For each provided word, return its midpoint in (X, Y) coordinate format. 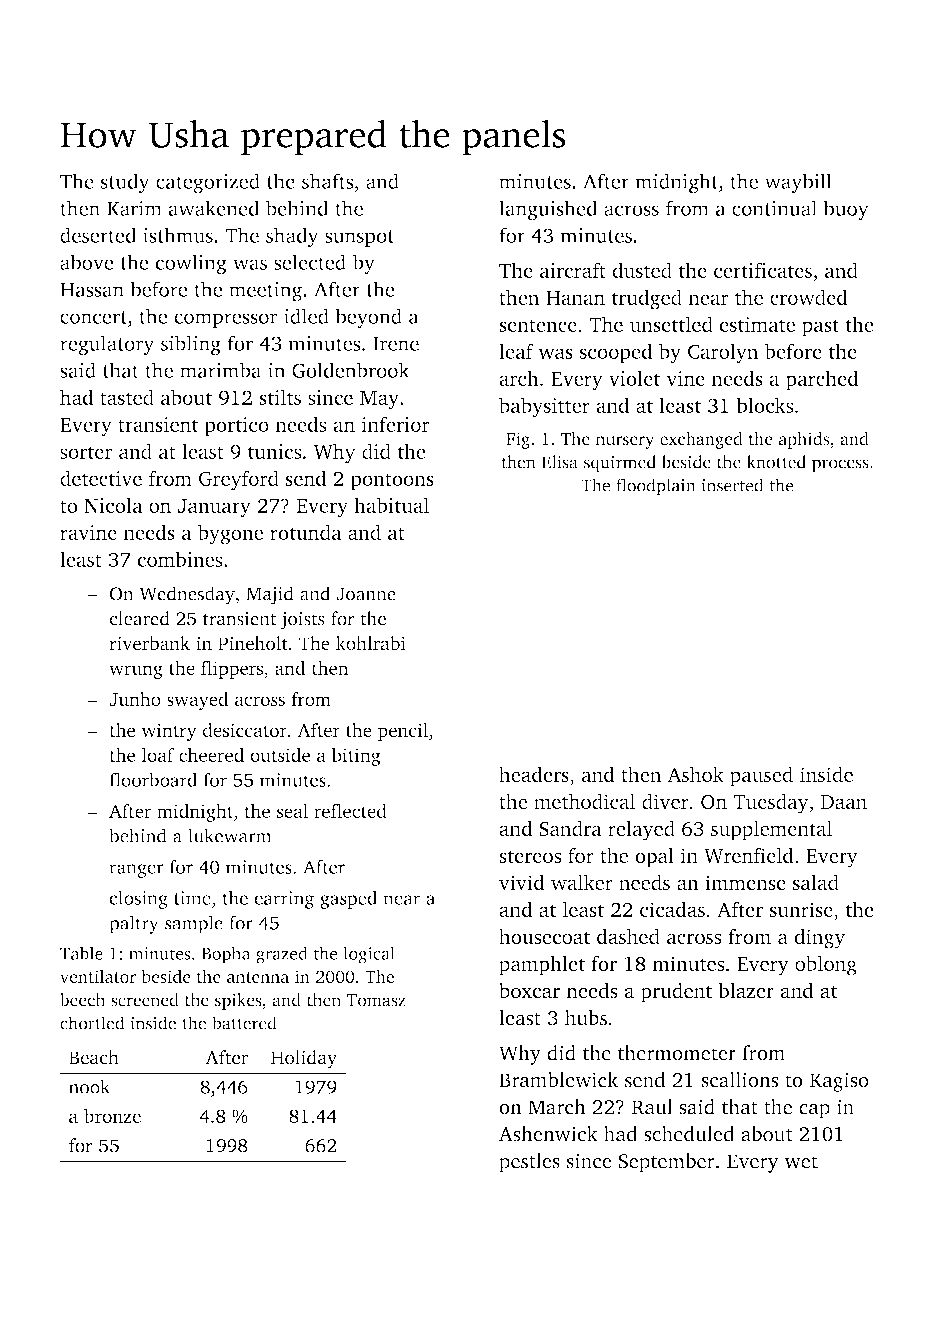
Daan (844, 802)
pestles (529, 1163)
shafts (327, 181)
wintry (169, 732)
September (667, 1163)
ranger (136, 871)
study (125, 183)
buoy (846, 210)
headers (534, 774)
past (820, 327)
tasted (127, 397)
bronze (112, 1115)
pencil (403, 732)
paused (761, 776)
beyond (368, 318)
